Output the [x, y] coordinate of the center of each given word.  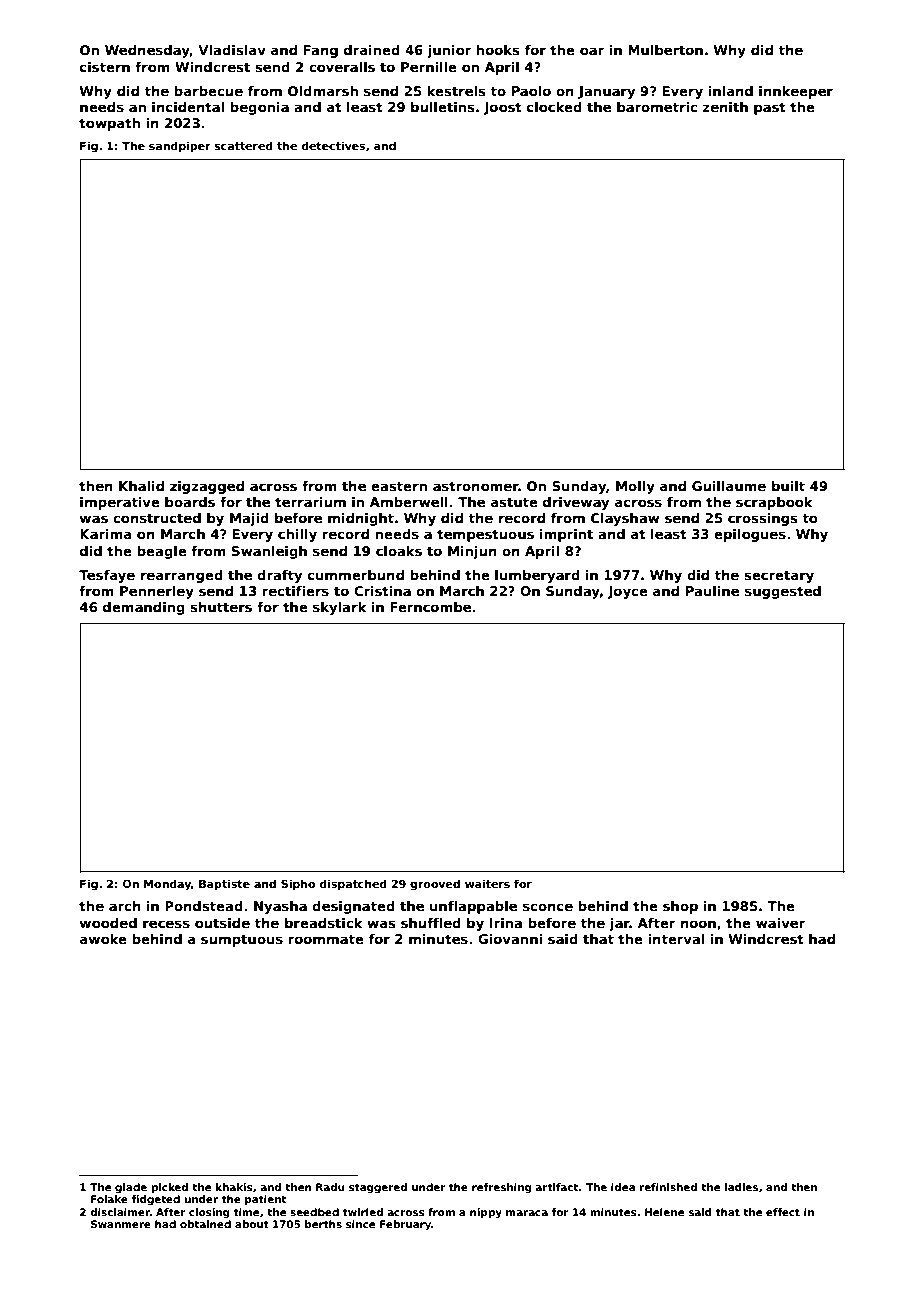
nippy [486, 1213]
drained [372, 50]
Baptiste [224, 884]
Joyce [628, 592]
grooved [435, 885]
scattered [244, 145]
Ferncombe [430, 607]
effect [783, 1212]
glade [131, 1188]
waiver [780, 923]
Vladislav [232, 50]
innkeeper [796, 92]
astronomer [476, 486]
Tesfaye [107, 576]
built [788, 486]
